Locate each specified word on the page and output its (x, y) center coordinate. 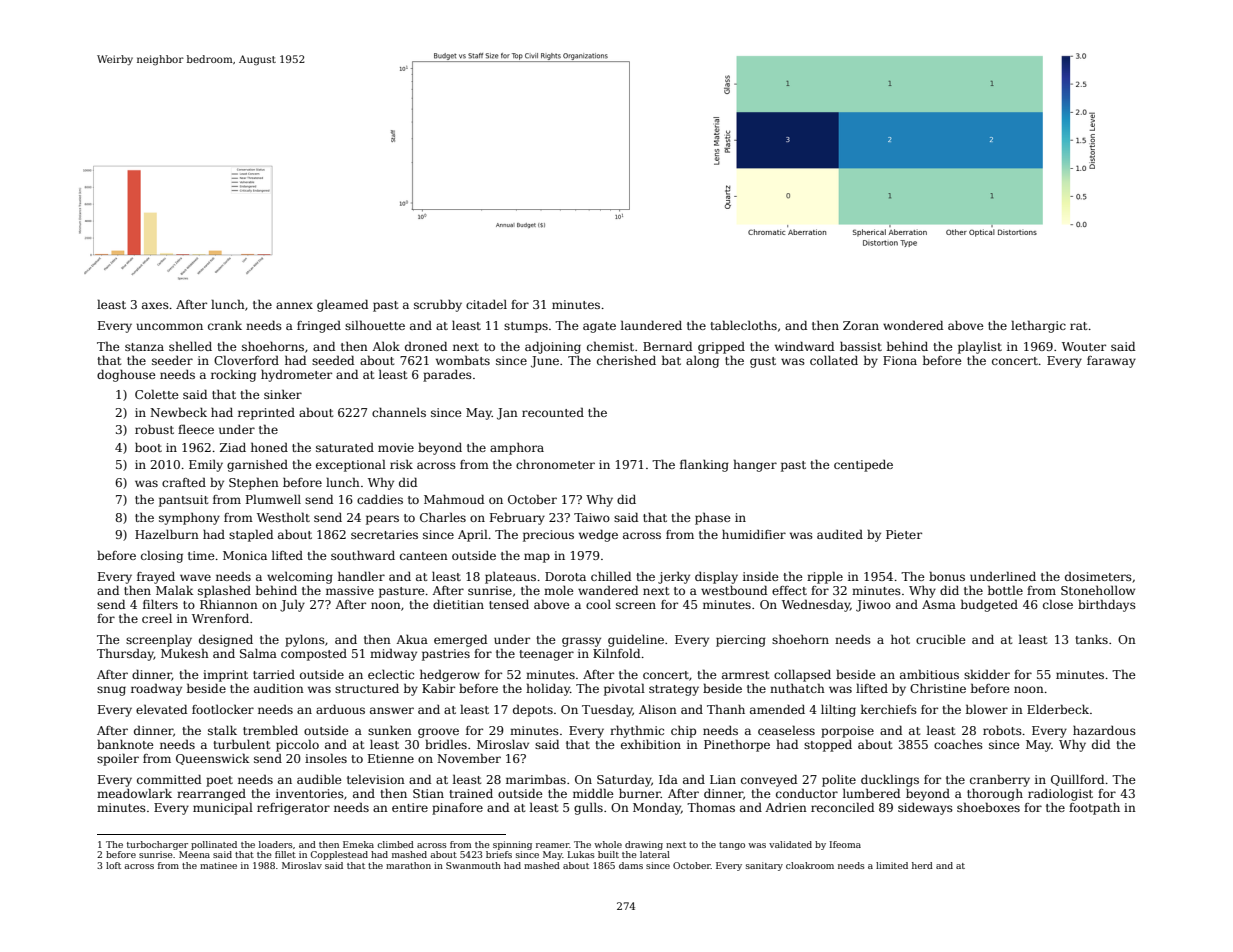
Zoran (861, 325)
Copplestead (339, 855)
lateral (655, 854)
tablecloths (743, 325)
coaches (958, 744)
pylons (305, 641)
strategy (674, 690)
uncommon (169, 326)
